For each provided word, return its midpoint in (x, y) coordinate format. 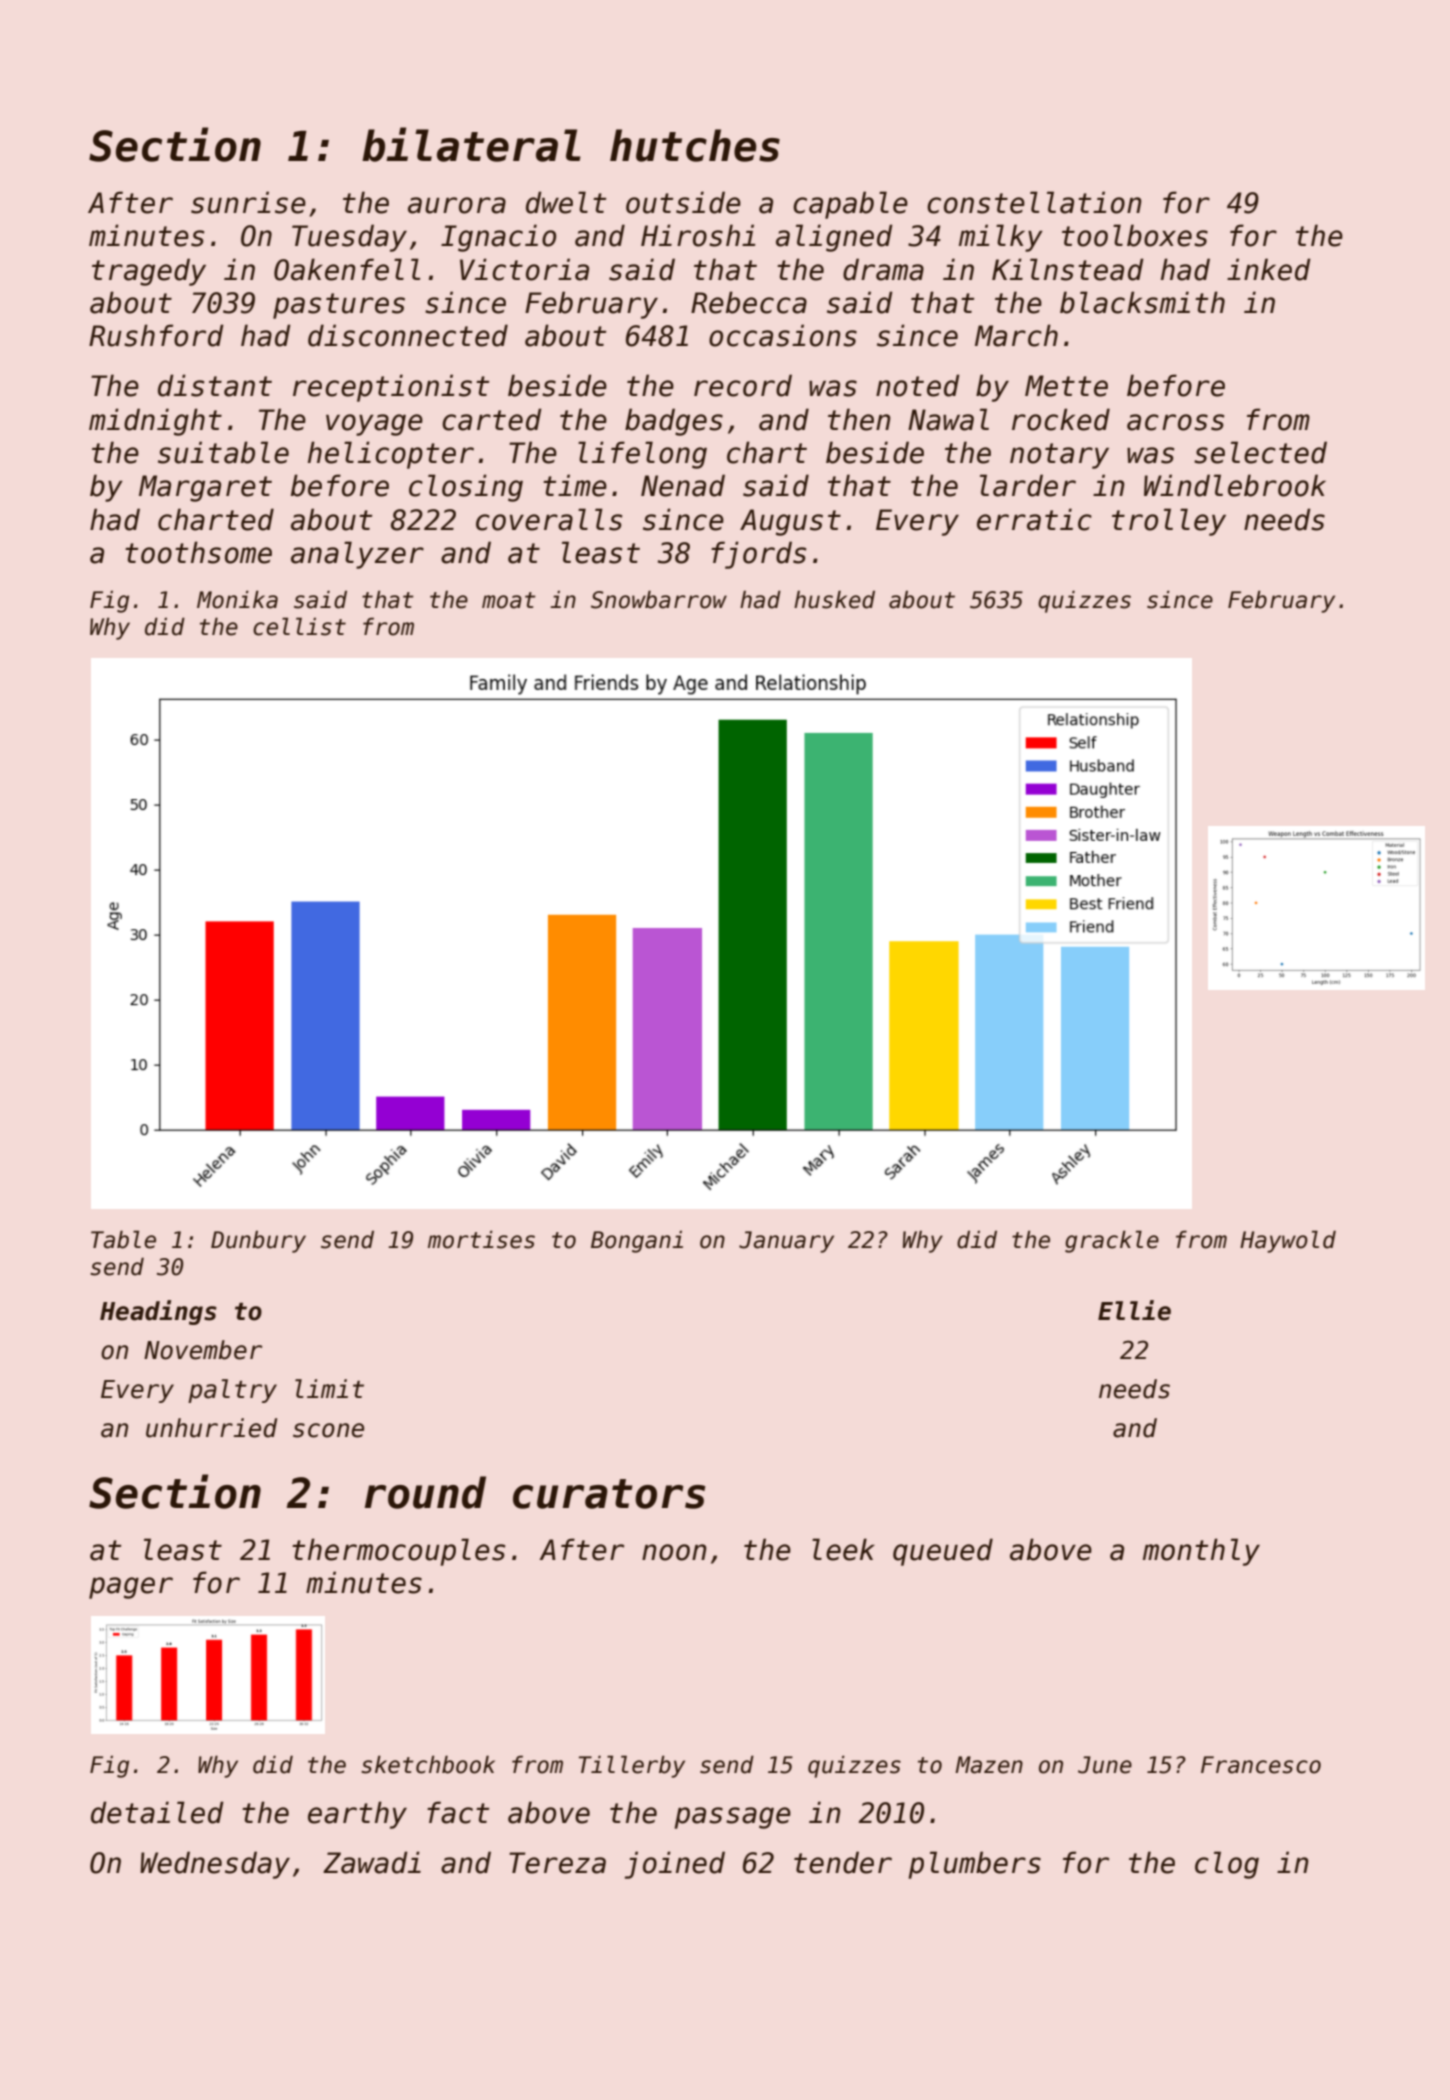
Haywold (1288, 1241)
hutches (695, 145)
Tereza (557, 1863)
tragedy (149, 272)
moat (509, 600)
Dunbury (258, 1242)
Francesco (1261, 1765)
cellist (299, 626)
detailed (157, 1812)
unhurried (211, 1428)
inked (1269, 269)
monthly (1201, 1552)
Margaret (205, 488)
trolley (1169, 522)
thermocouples (399, 1552)
